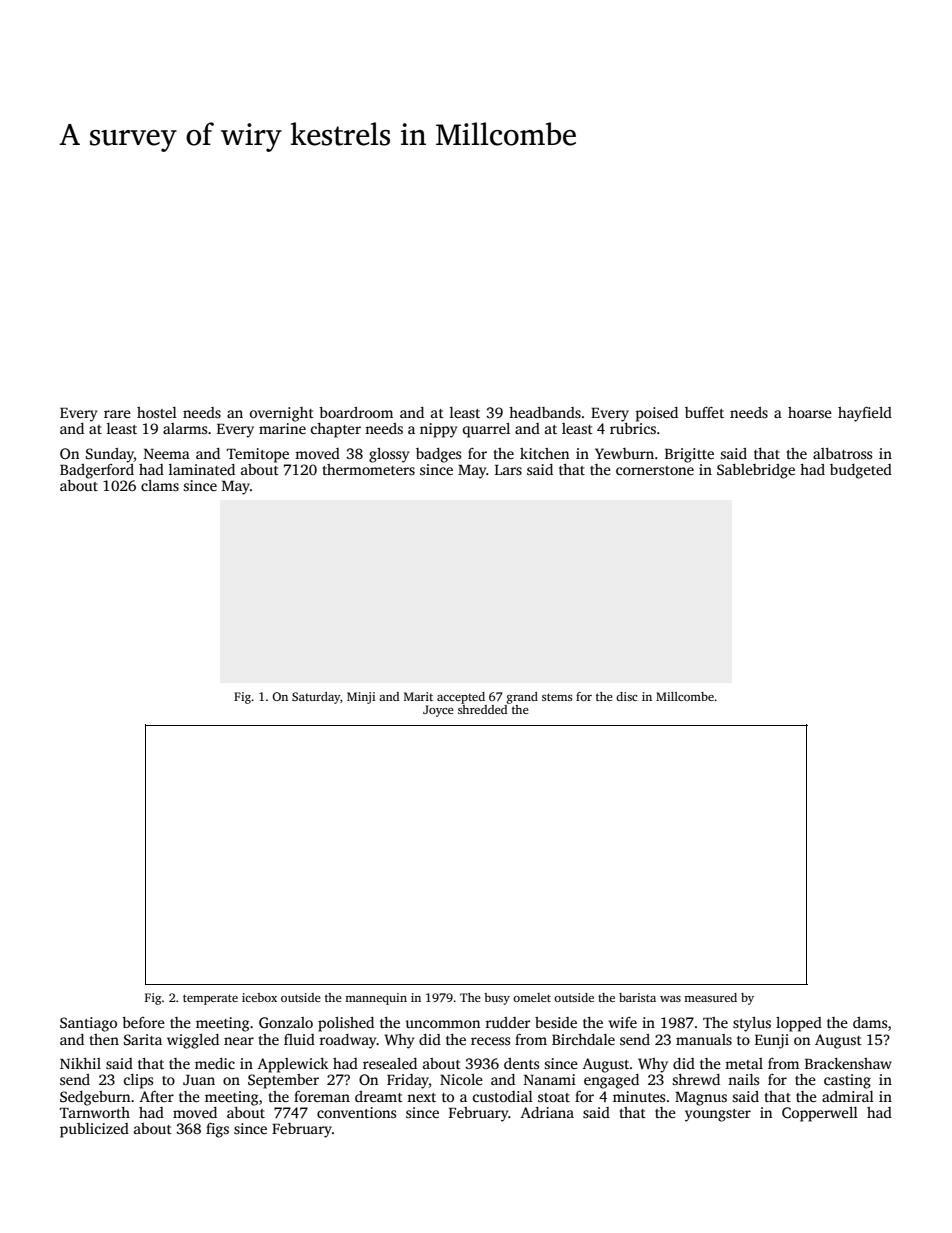 This document has width=952, height=1233. Describe the element at coordinates (656, 414) in the document. I see `poised` at that location.
